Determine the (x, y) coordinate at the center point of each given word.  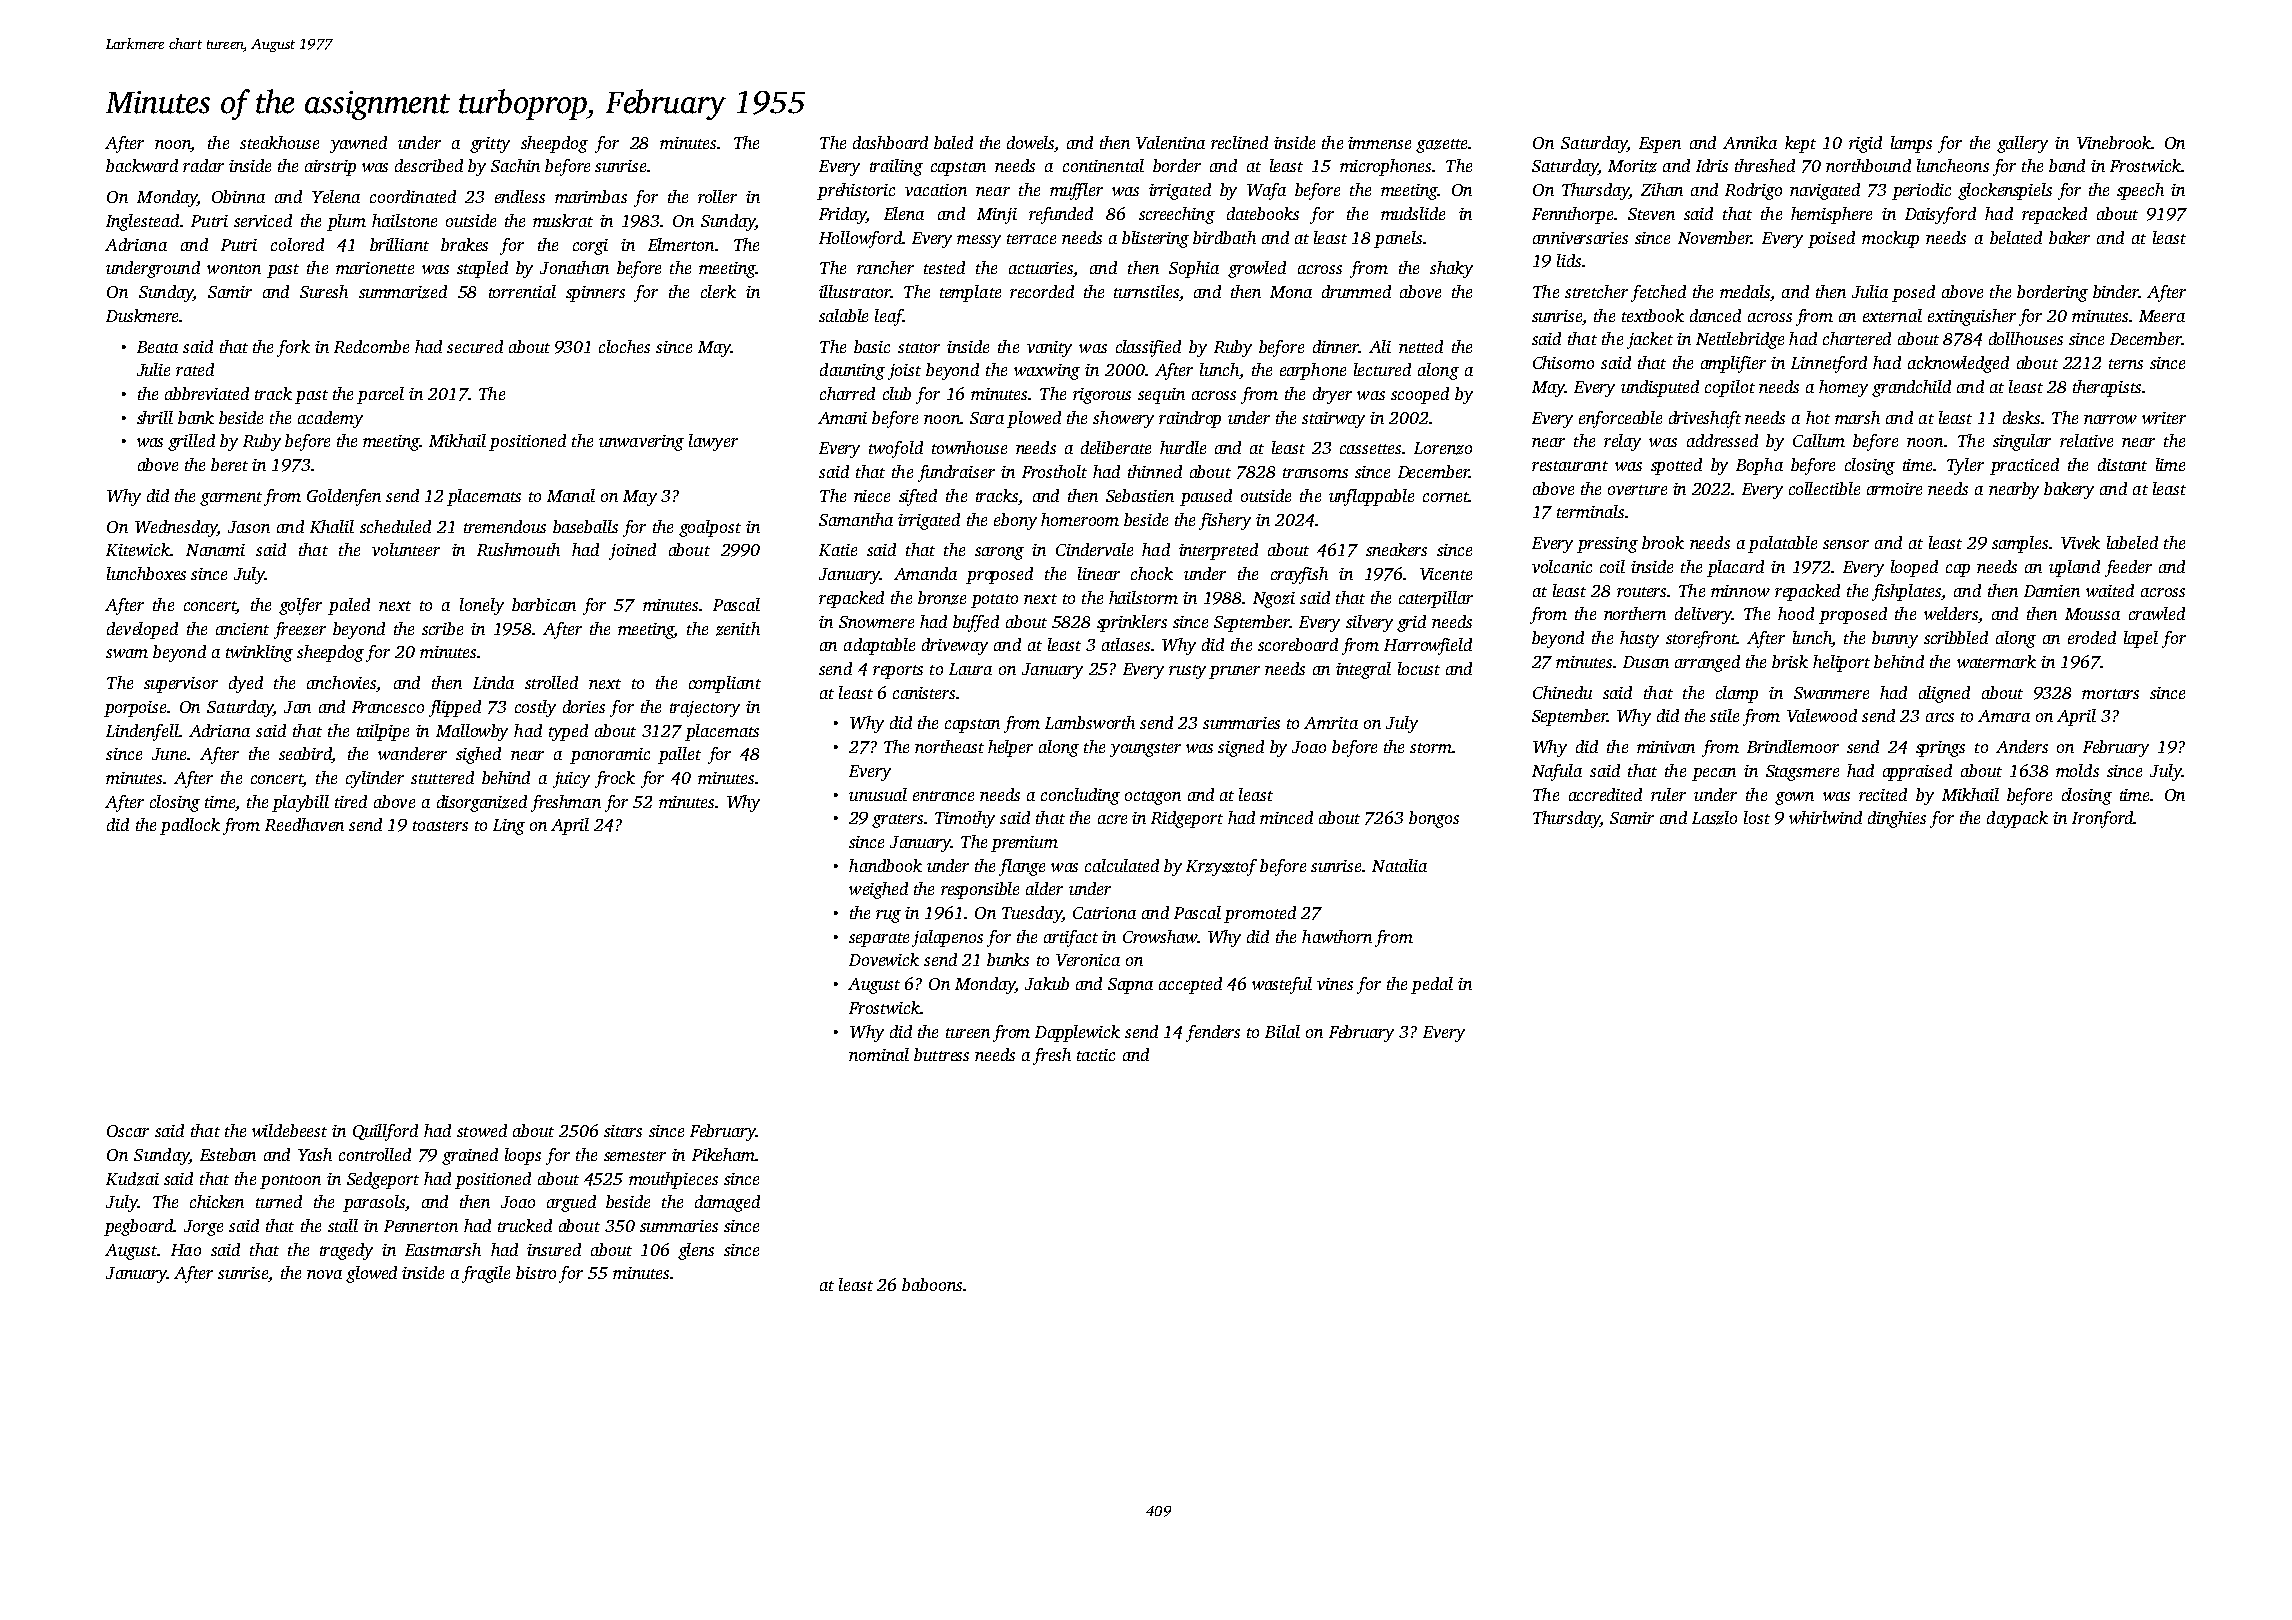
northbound (1868, 165)
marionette (375, 268)
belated (2016, 237)
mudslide (1413, 213)
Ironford (2103, 819)
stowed (482, 1130)
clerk (718, 291)
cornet (1445, 497)
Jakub (1047, 983)
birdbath (1224, 237)
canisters (924, 693)
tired (351, 801)
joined (632, 551)
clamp (1737, 694)
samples (2020, 544)
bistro (536, 1272)
